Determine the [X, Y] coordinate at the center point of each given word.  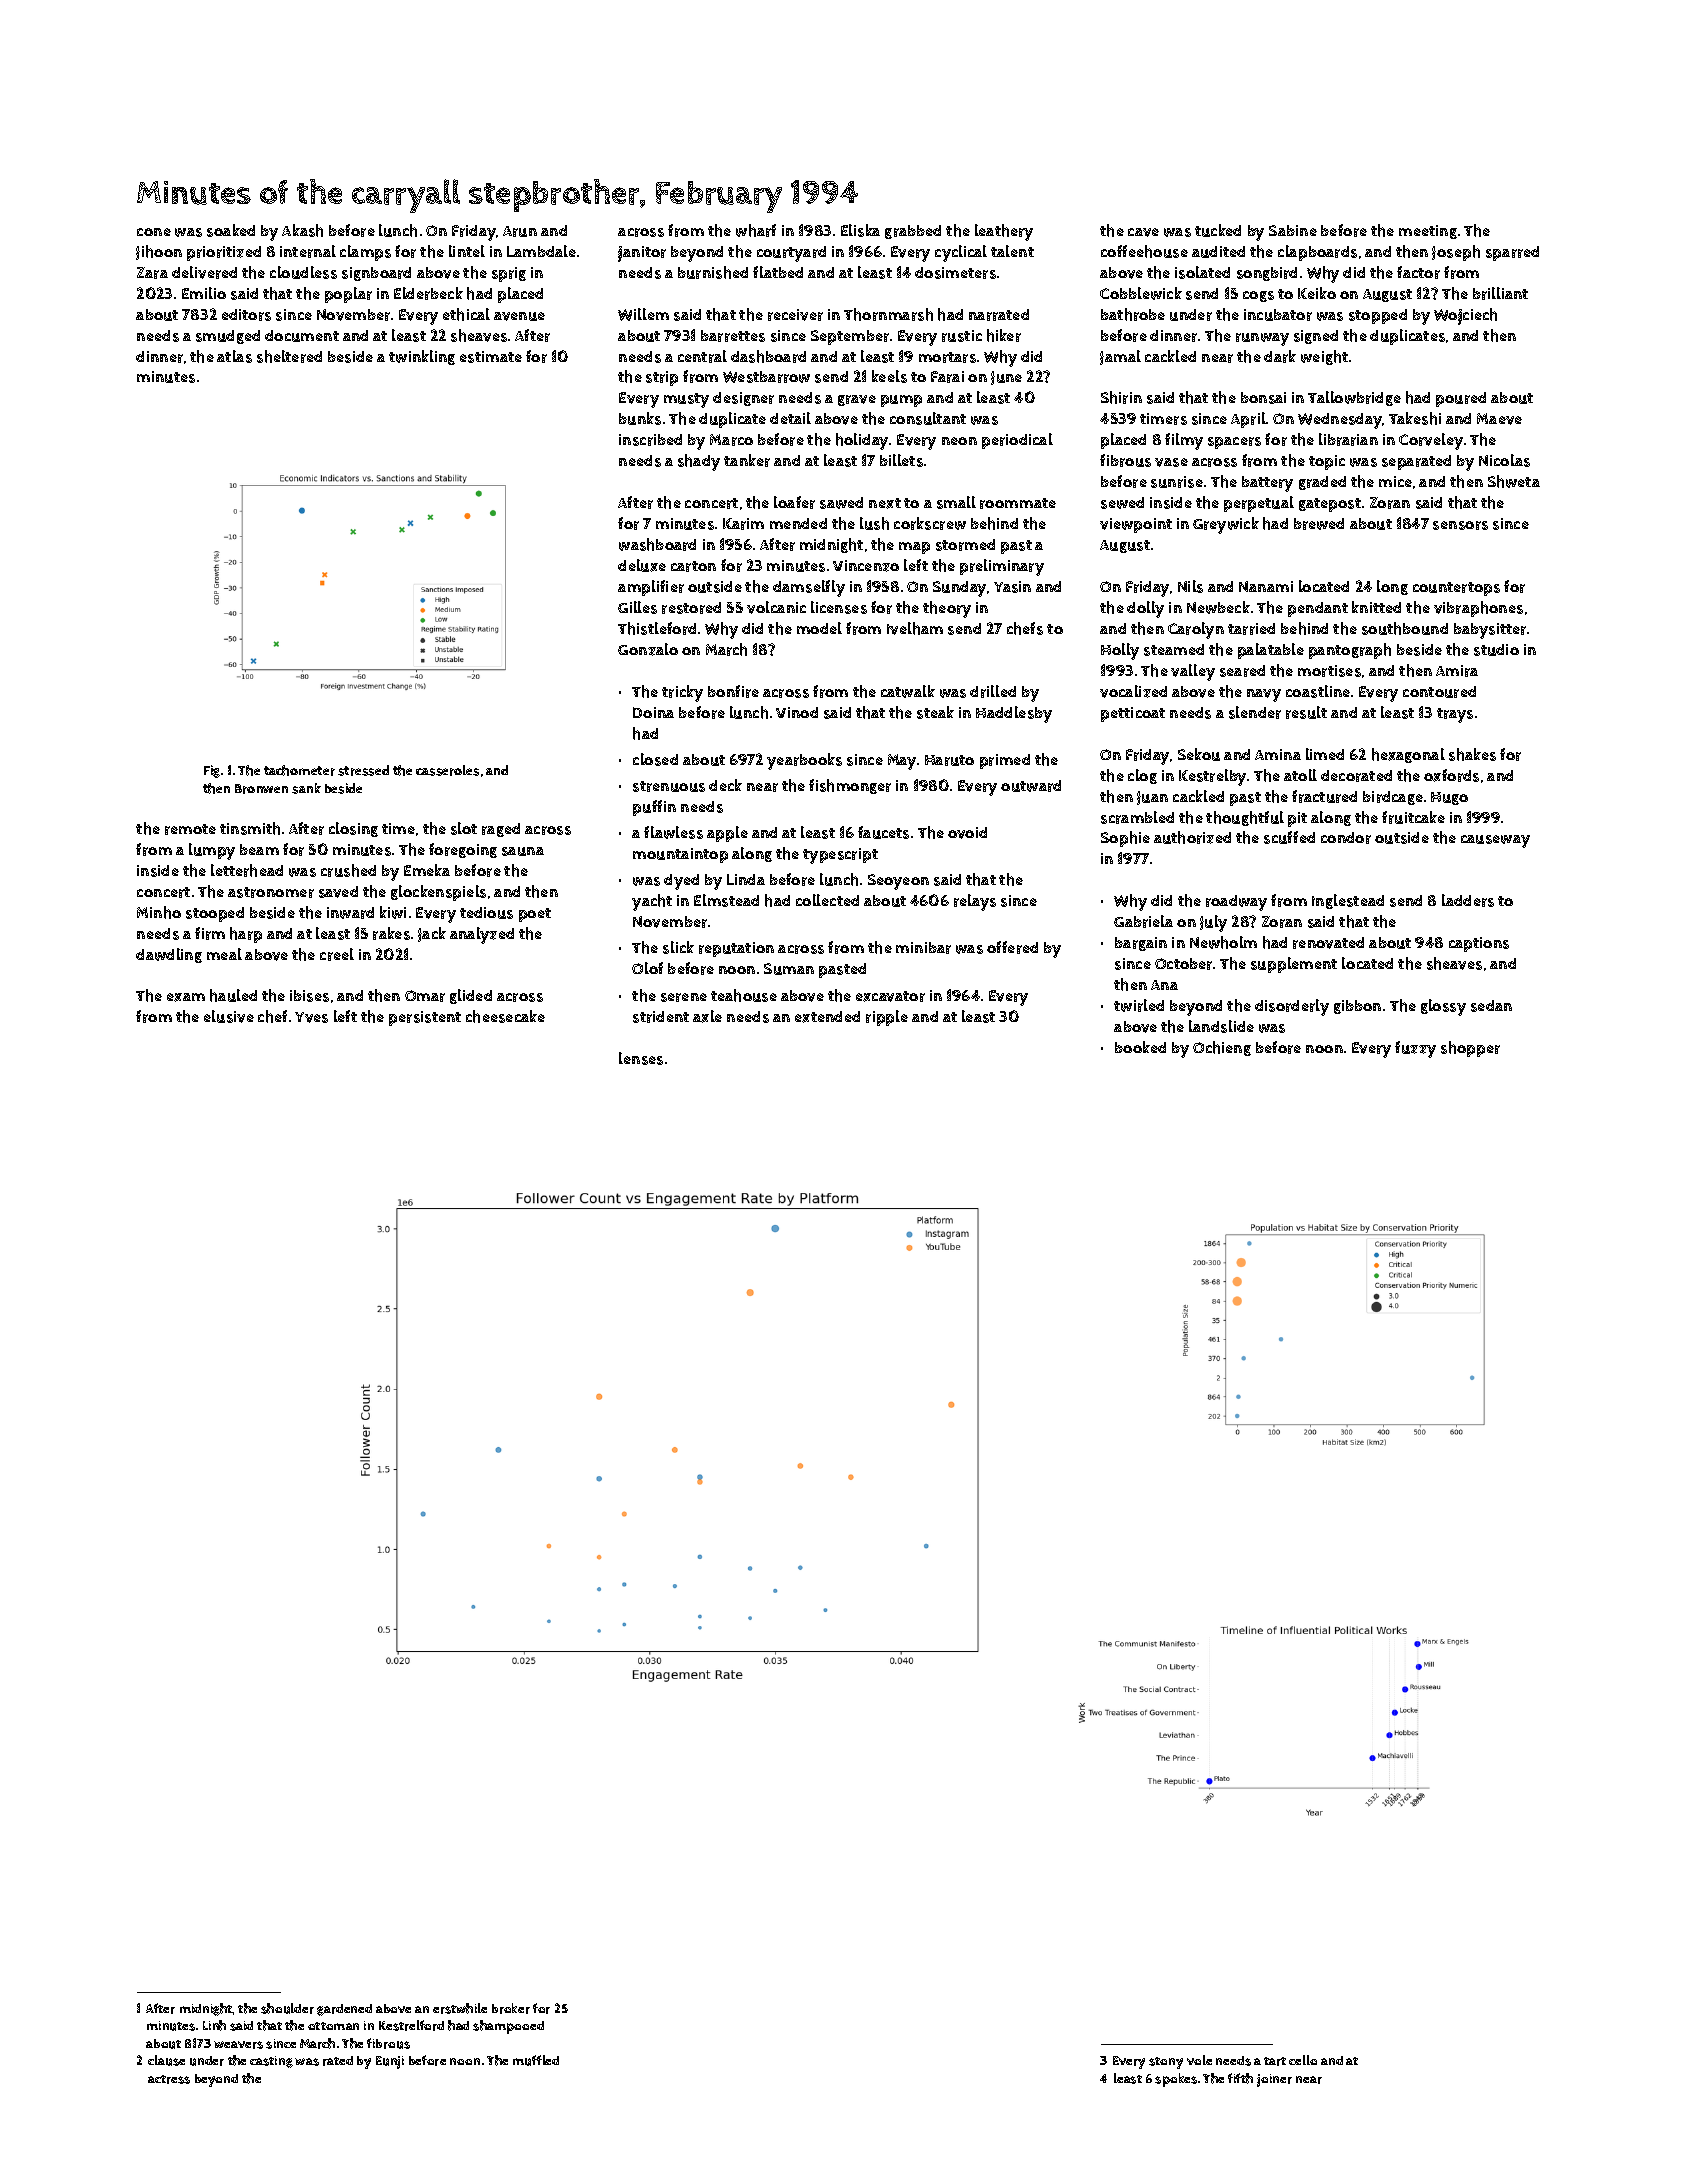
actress [169, 2079]
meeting [1428, 232]
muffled [536, 2060]
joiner [1274, 2080]
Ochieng [1222, 1048]
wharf [756, 230]
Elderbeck [428, 293]
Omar [425, 996]
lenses [641, 1058]
